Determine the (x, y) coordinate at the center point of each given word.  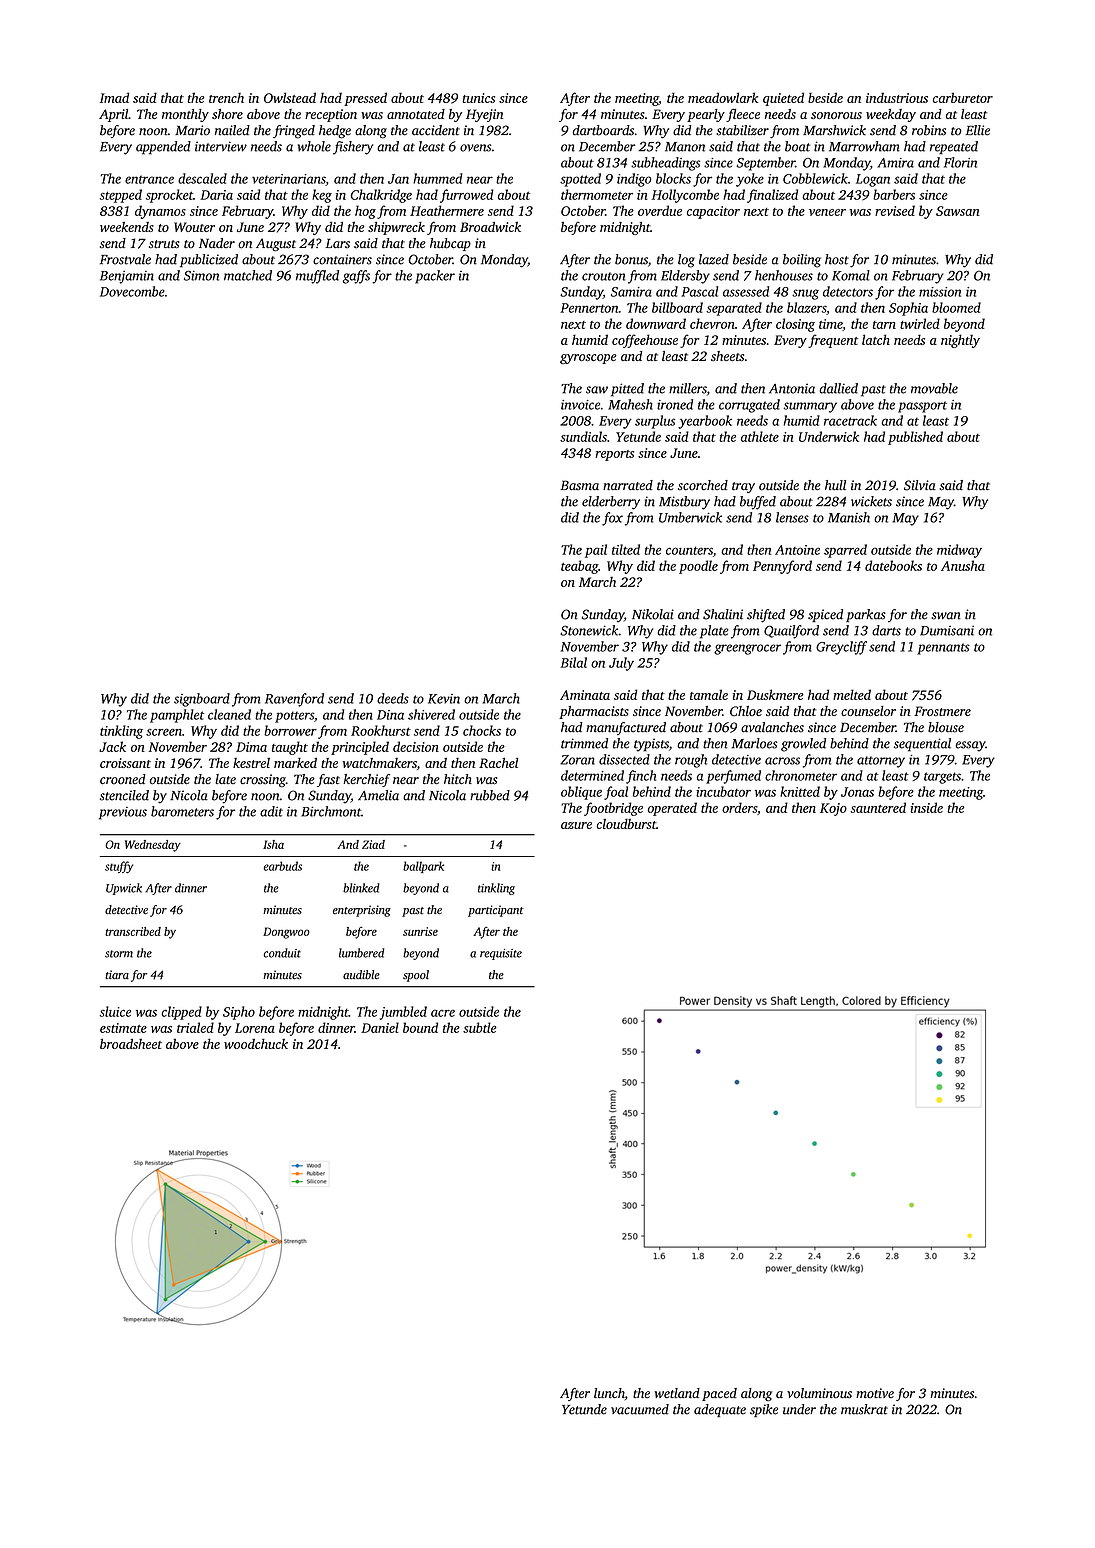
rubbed (490, 795)
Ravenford (294, 700)
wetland (677, 1393)
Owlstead (290, 97)
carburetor (963, 97)
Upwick (124, 889)
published (915, 438)
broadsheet (131, 1043)
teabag (579, 567)
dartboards (603, 130)
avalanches (772, 727)
